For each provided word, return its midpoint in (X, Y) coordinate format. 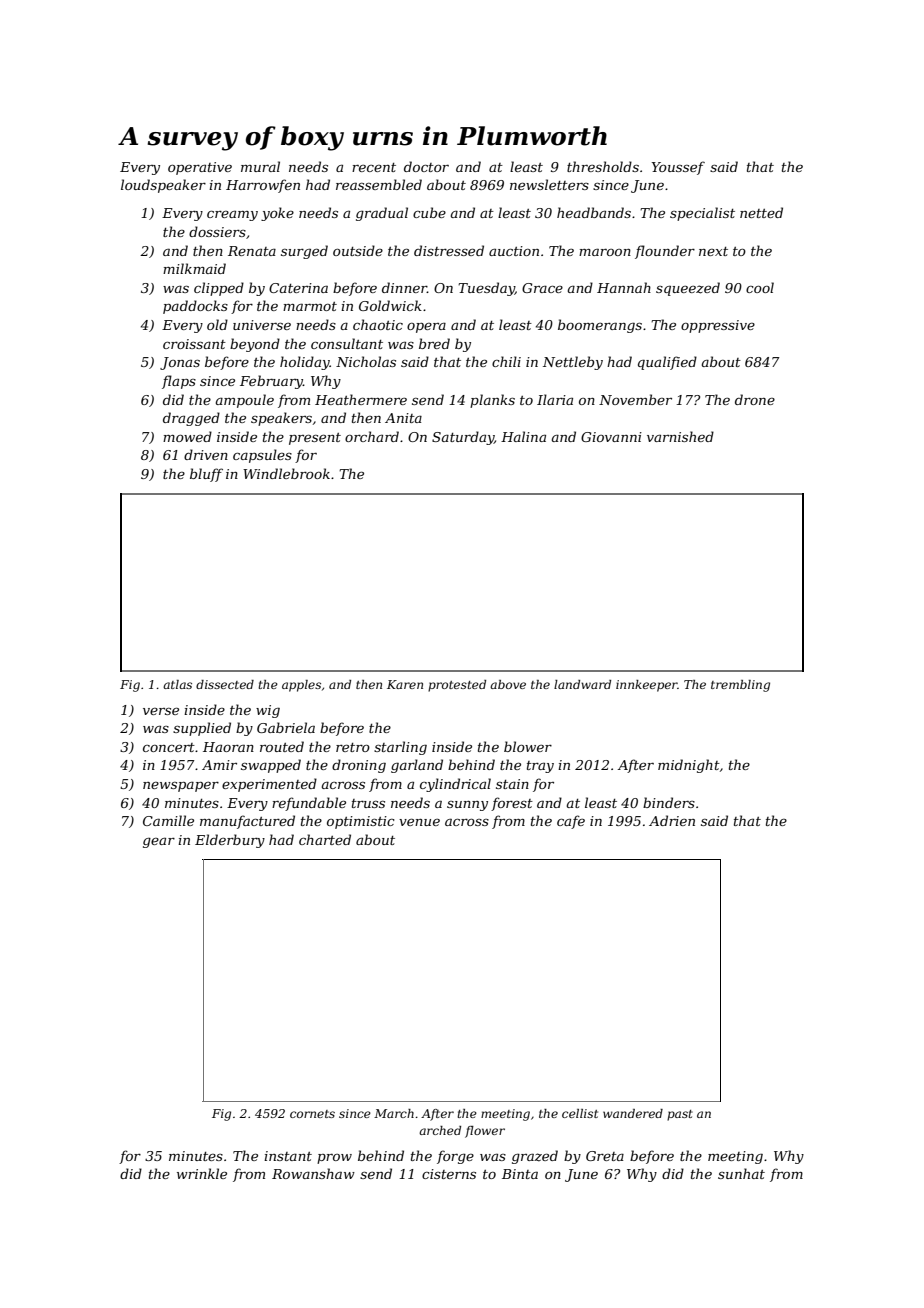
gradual (382, 214)
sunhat (741, 1173)
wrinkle (202, 1173)
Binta (520, 1174)
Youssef (678, 168)
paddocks (195, 307)
